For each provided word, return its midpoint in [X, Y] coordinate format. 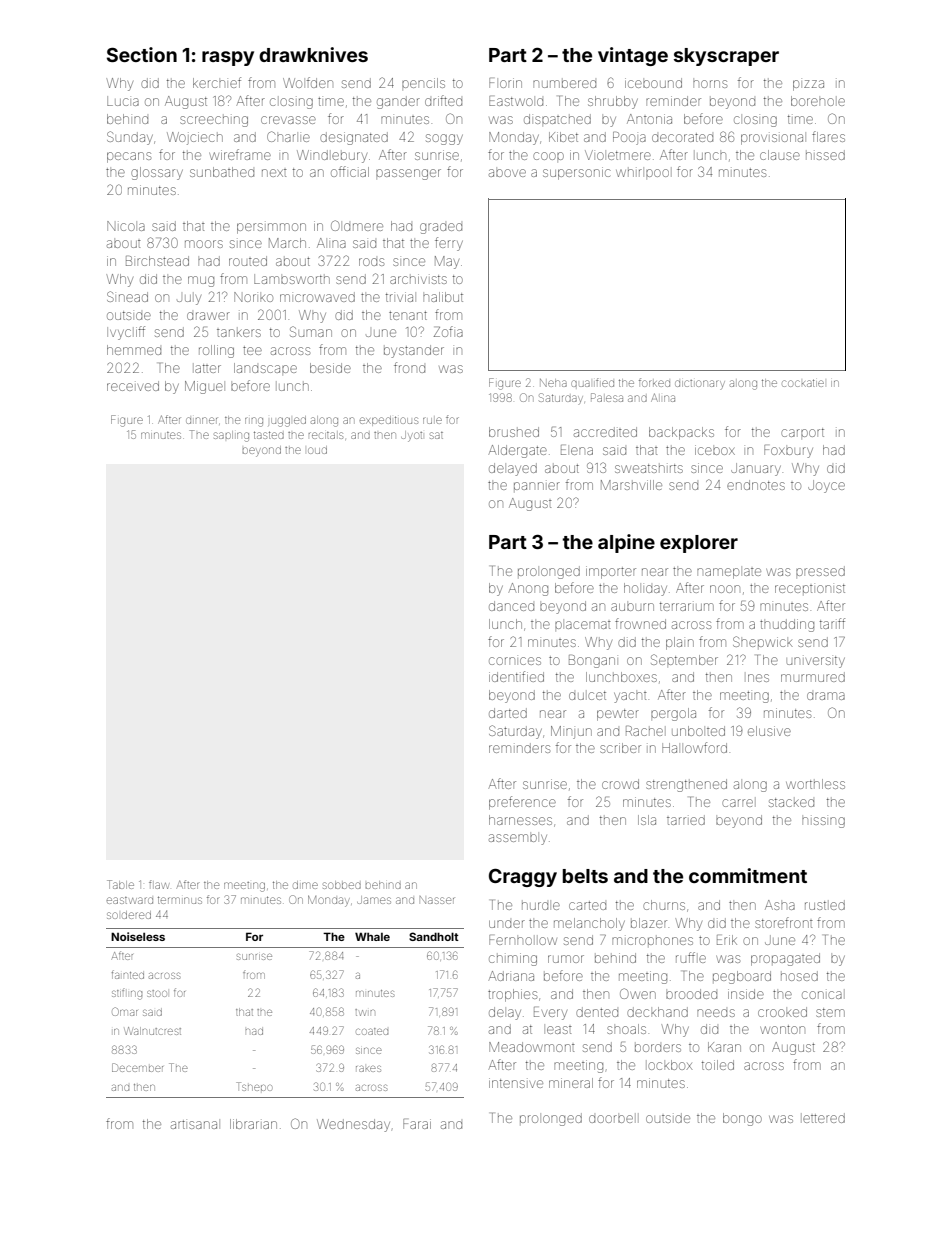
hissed [825, 155]
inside [746, 994]
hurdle [541, 906]
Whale [372, 936]
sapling [231, 436]
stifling [127, 995]
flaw [159, 884]
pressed [820, 571]
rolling [216, 351]
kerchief [217, 82]
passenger [408, 174]
